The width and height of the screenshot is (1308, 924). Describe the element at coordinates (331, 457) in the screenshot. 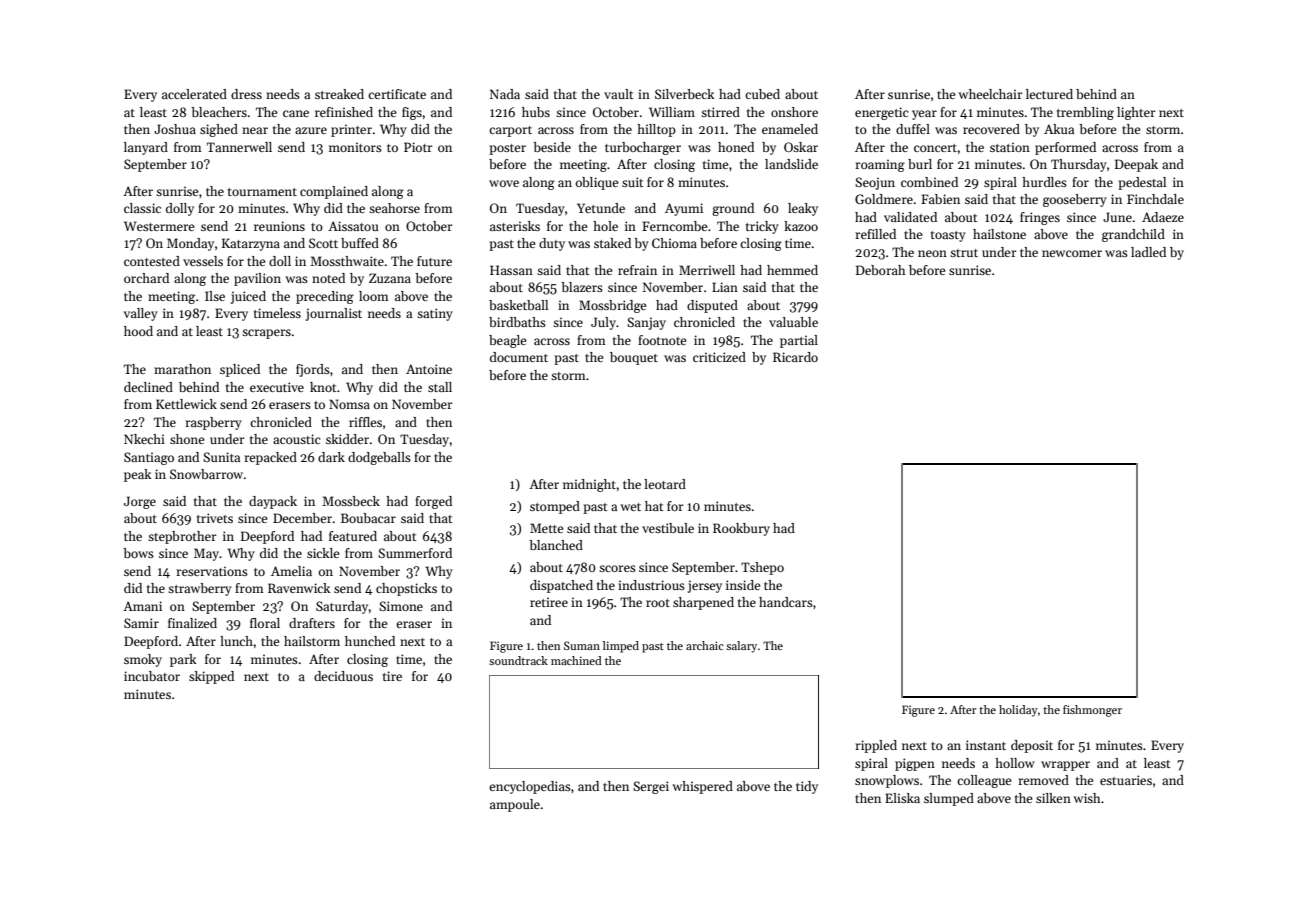

I see `dark` at that location.
